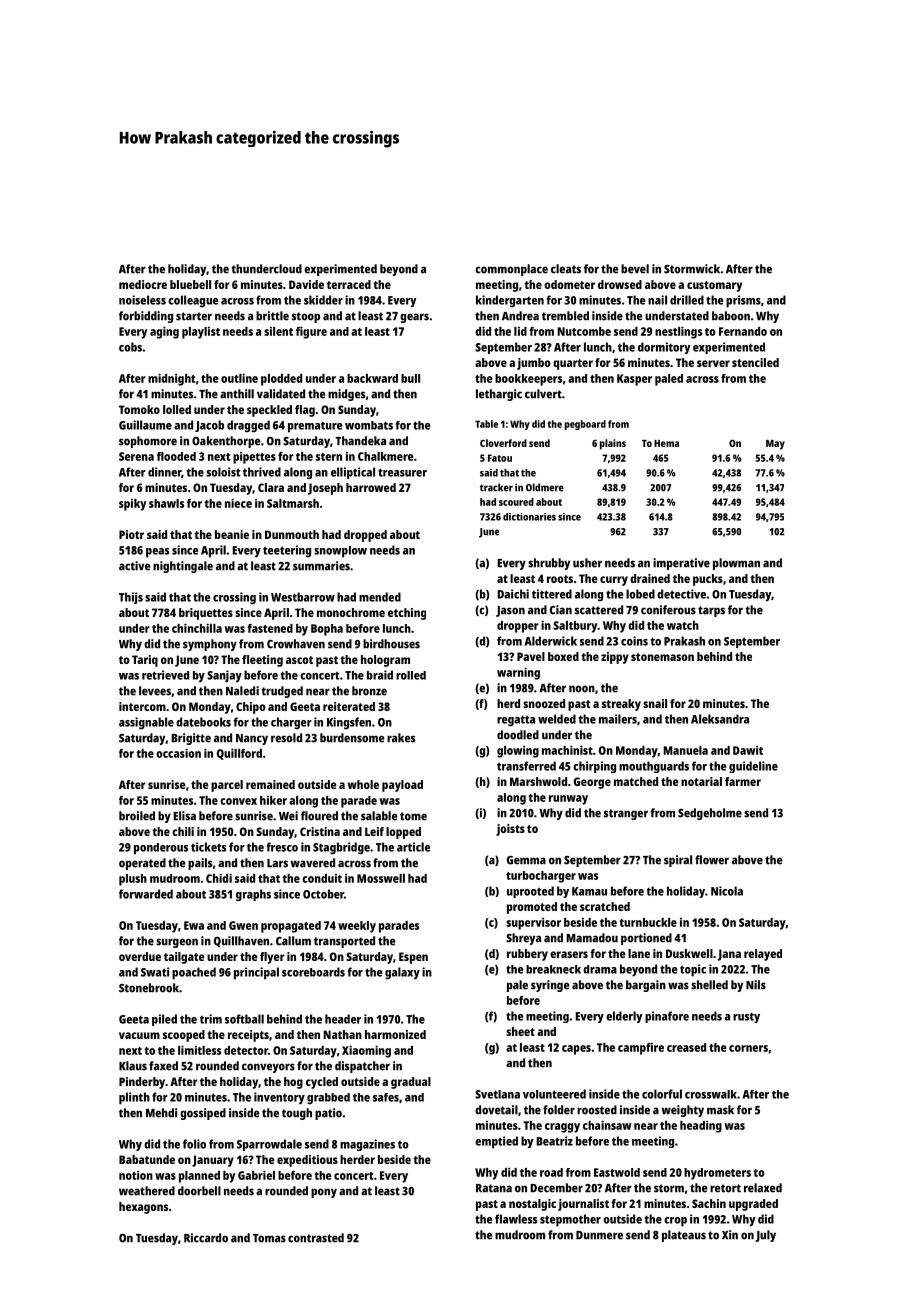  I want to click on conveyors, so click(268, 1068).
